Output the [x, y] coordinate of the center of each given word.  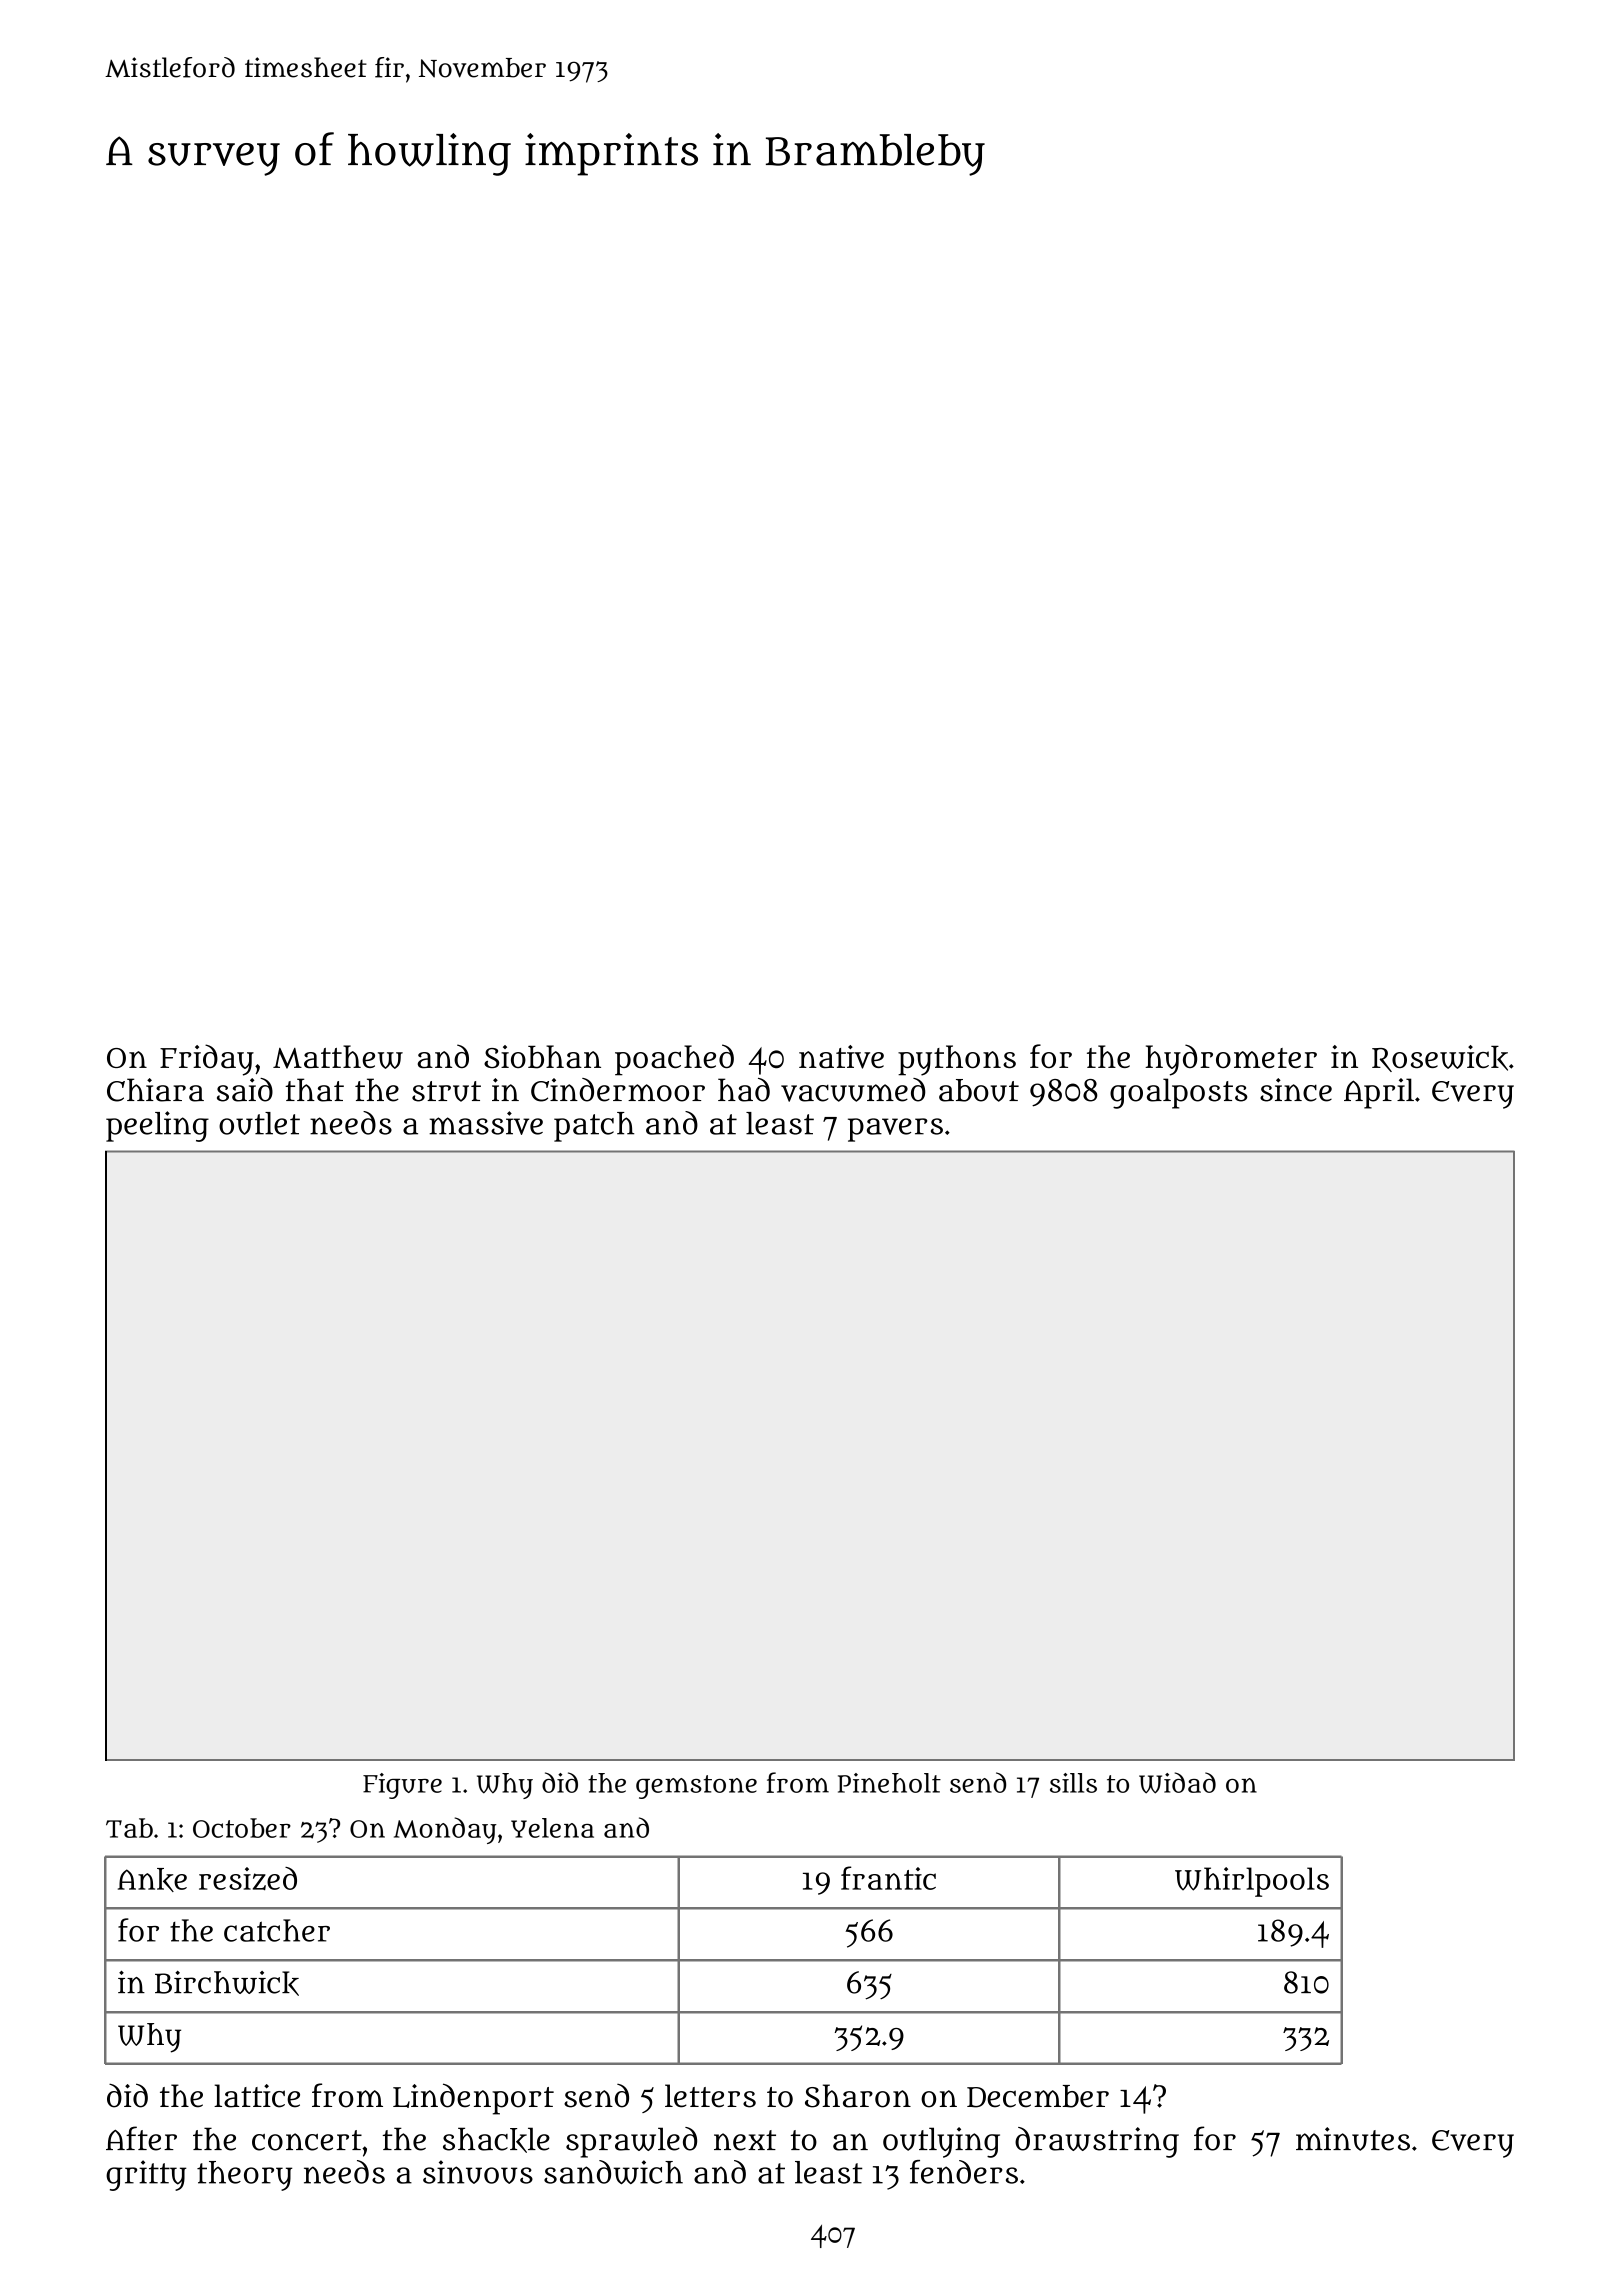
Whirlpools [1252, 1882]
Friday [207, 1060]
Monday [445, 1830]
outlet [259, 1123]
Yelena [552, 1828]
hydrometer [1231, 1060]
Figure [402, 1786]
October [242, 1828]
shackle [496, 2140]
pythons [957, 1060]
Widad [1177, 1783]
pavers [895, 1130]
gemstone [696, 1787]
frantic [888, 1878]
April [1379, 1093]
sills [1073, 1783]
